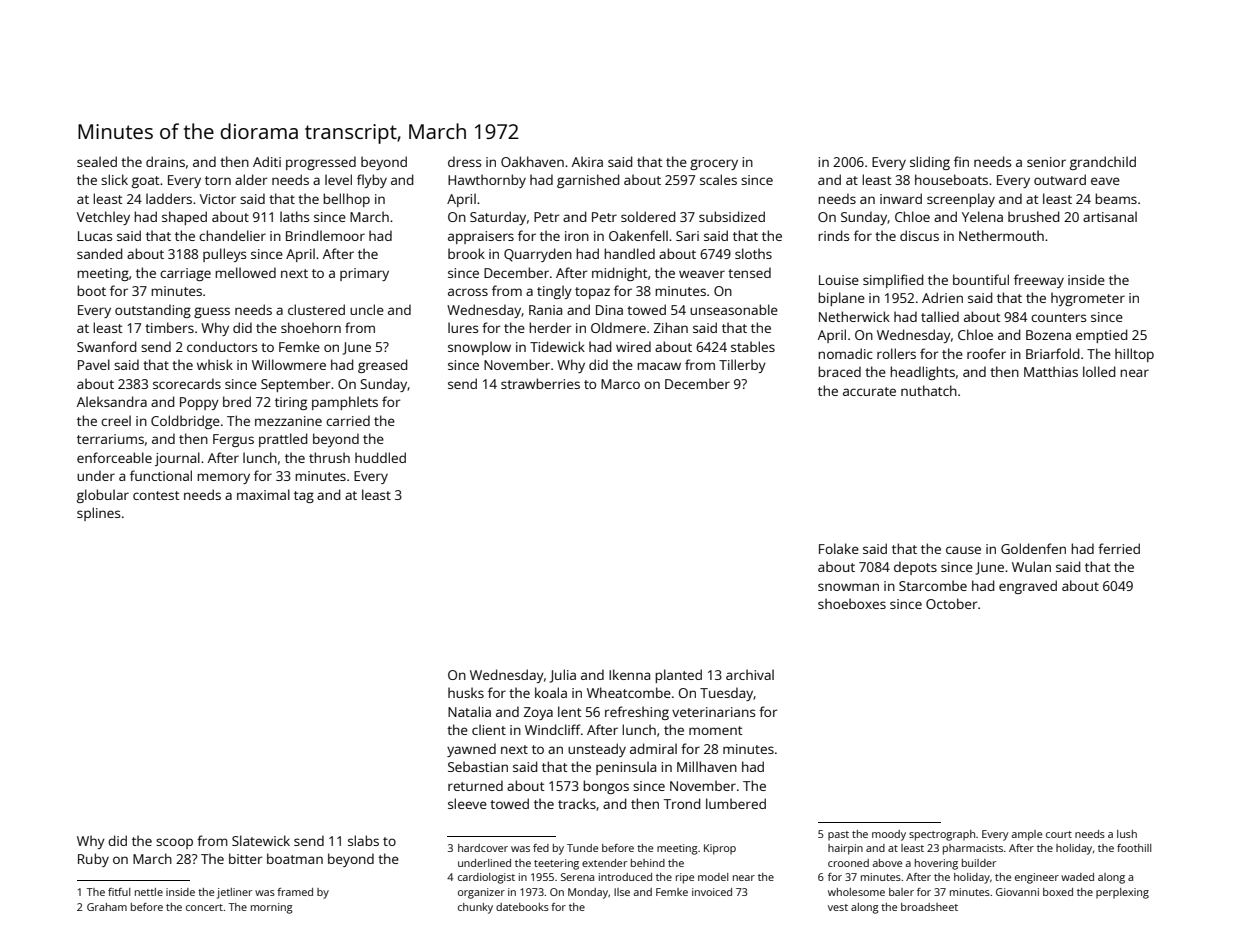  I want to click on concert, so click(204, 907).
